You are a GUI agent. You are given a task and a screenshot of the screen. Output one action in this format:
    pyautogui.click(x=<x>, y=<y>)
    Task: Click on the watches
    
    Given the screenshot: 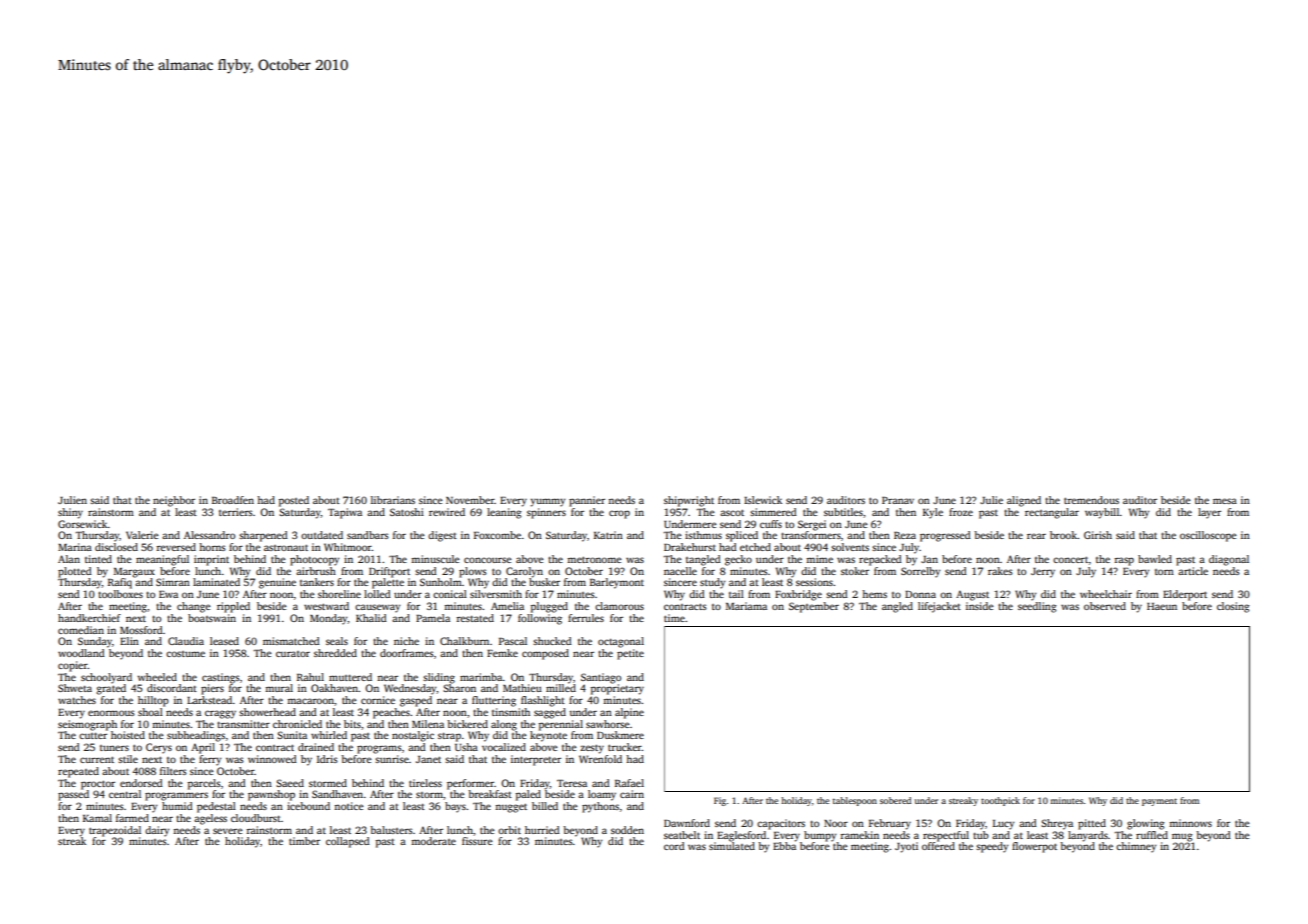 What is the action you would take?
    pyautogui.click(x=77, y=700)
